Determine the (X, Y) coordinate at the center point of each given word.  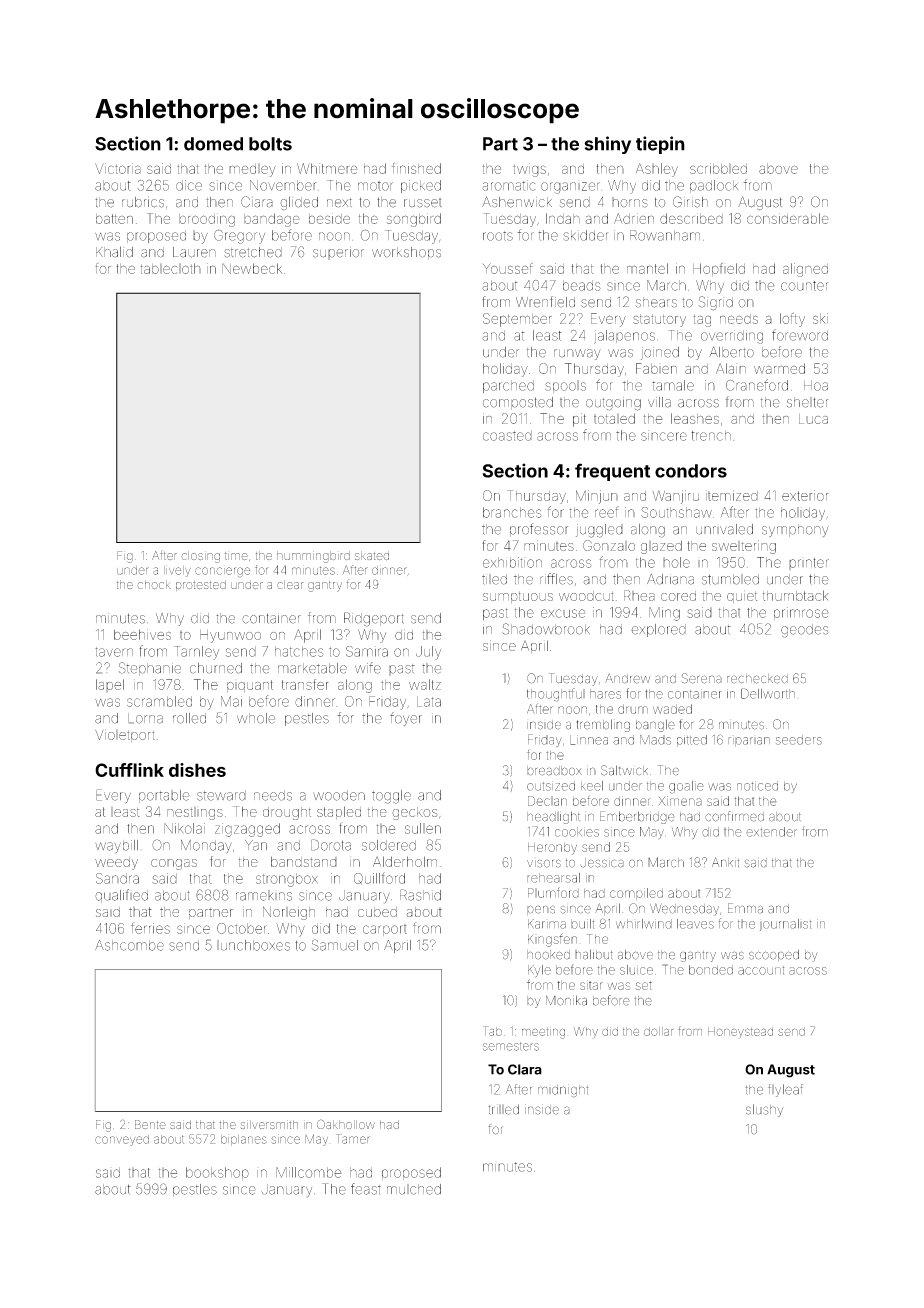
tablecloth (170, 268)
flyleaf (785, 1090)
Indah (563, 218)
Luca (813, 419)
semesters (511, 1046)
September (517, 320)
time (236, 556)
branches (512, 512)
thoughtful (556, 695)
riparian (749, 741)
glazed (661, 547)
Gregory (239, 236)
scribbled (718, 168)
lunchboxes (253, 945)
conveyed (122, 1140)
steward (221, 795)
